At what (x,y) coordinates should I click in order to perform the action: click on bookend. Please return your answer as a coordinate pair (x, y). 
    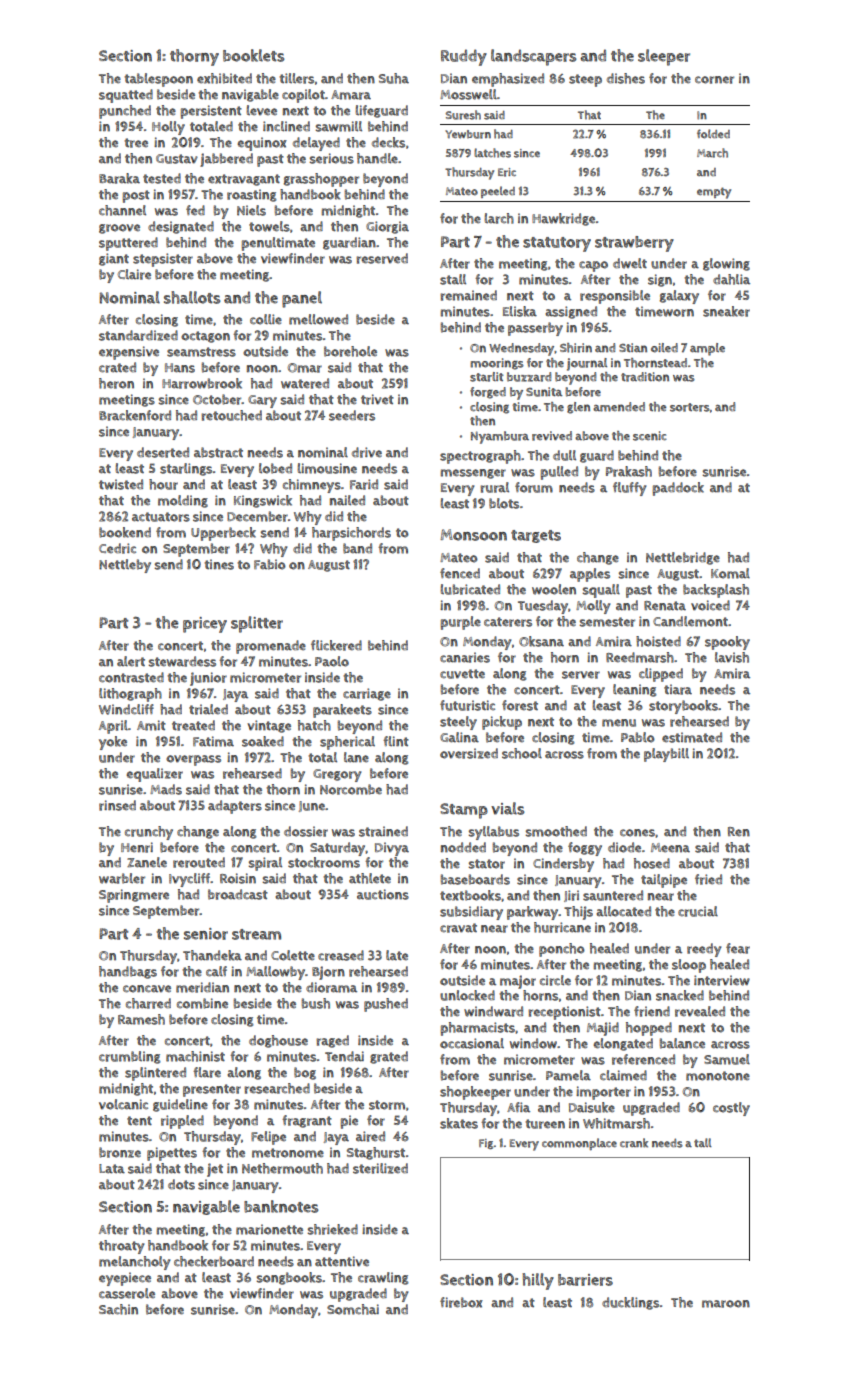
    Looking at the image, I should click on (125, 532).
